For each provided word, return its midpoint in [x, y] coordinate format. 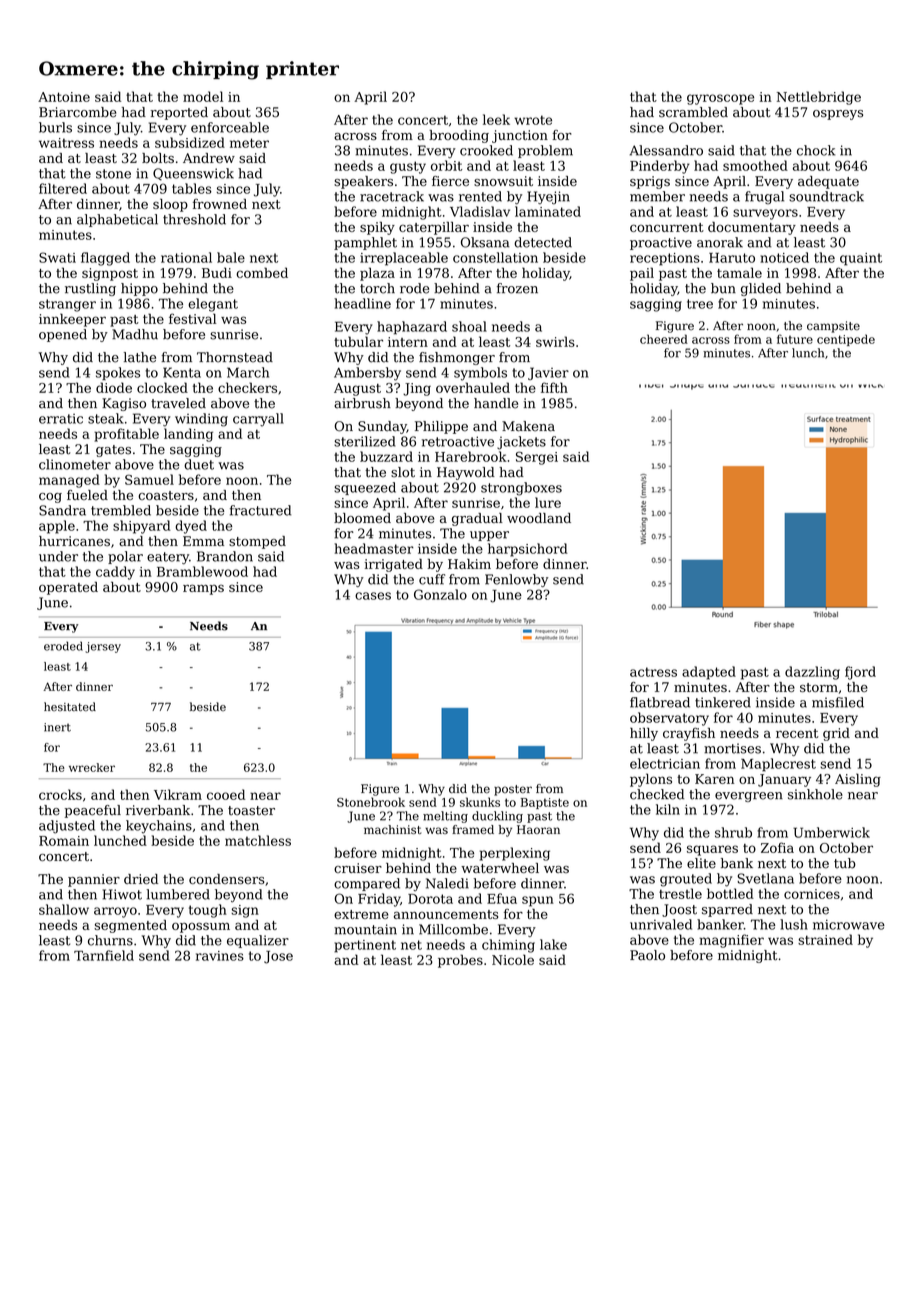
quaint [861, 259]
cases [373, 596]
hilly [644, 734]
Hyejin [548, 198]
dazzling [812, 673]
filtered [63, 188]
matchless [258, 840]
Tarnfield [104, 955]
